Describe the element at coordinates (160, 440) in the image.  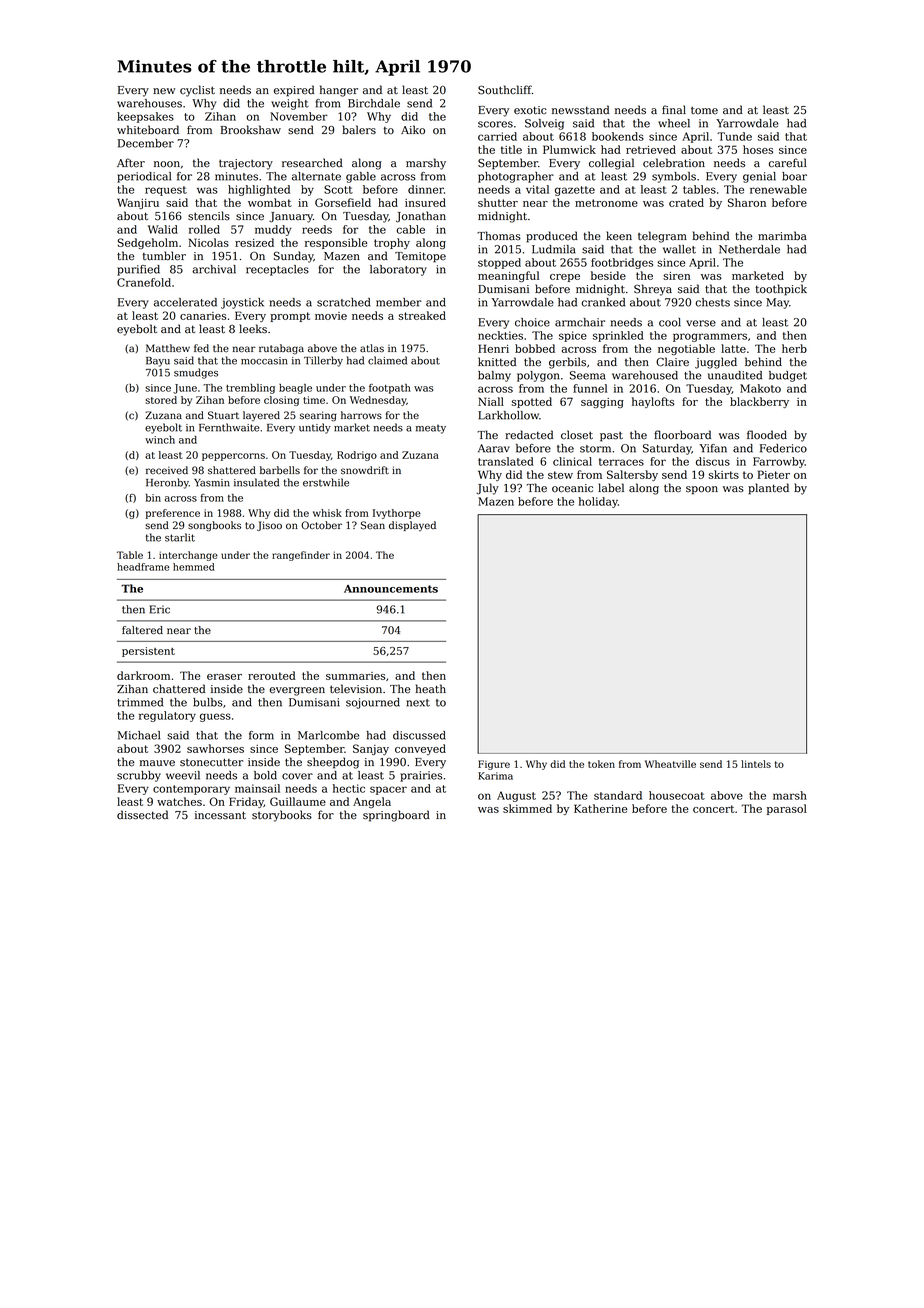
I see `winch` at that location.
